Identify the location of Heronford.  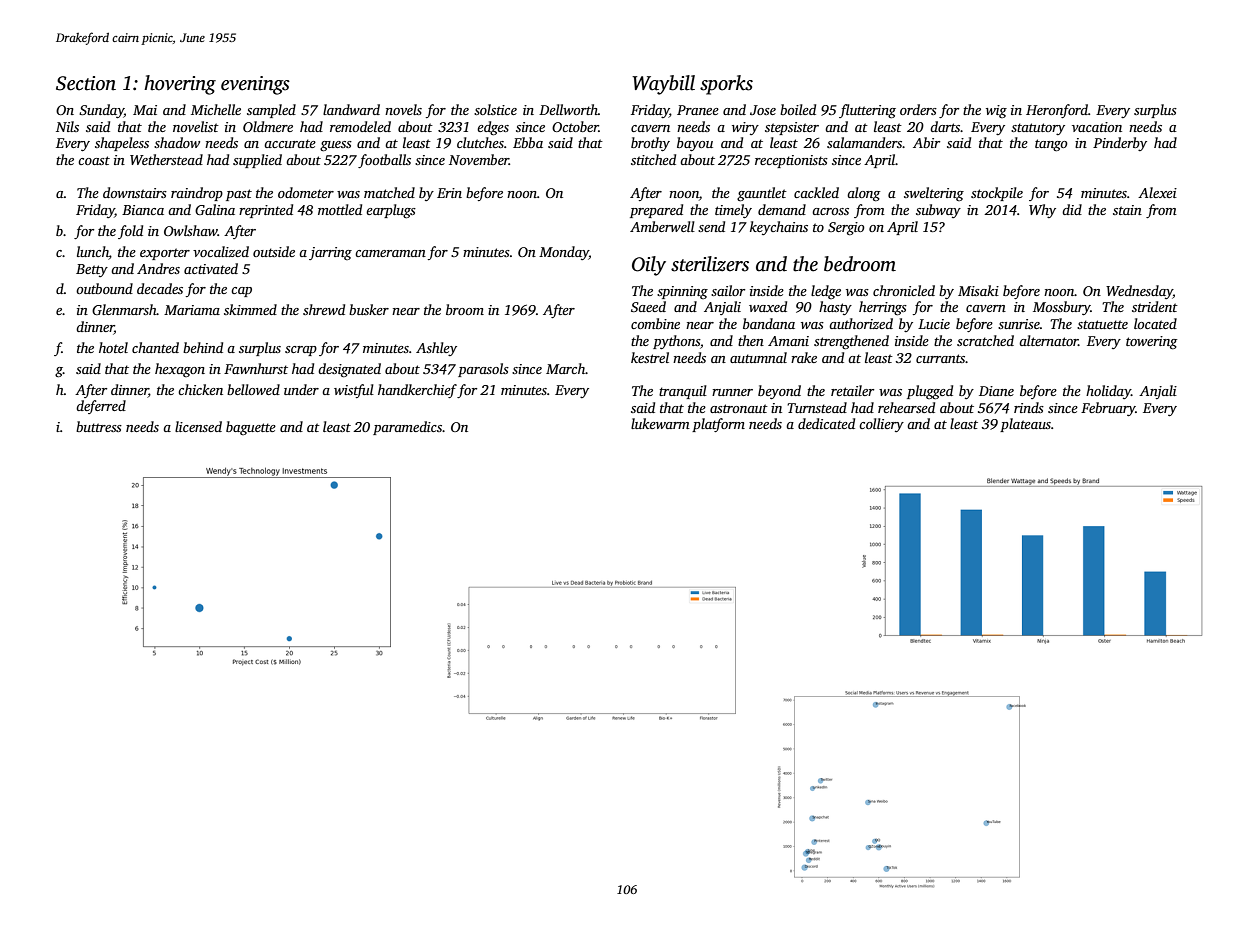
(1057, 111).
